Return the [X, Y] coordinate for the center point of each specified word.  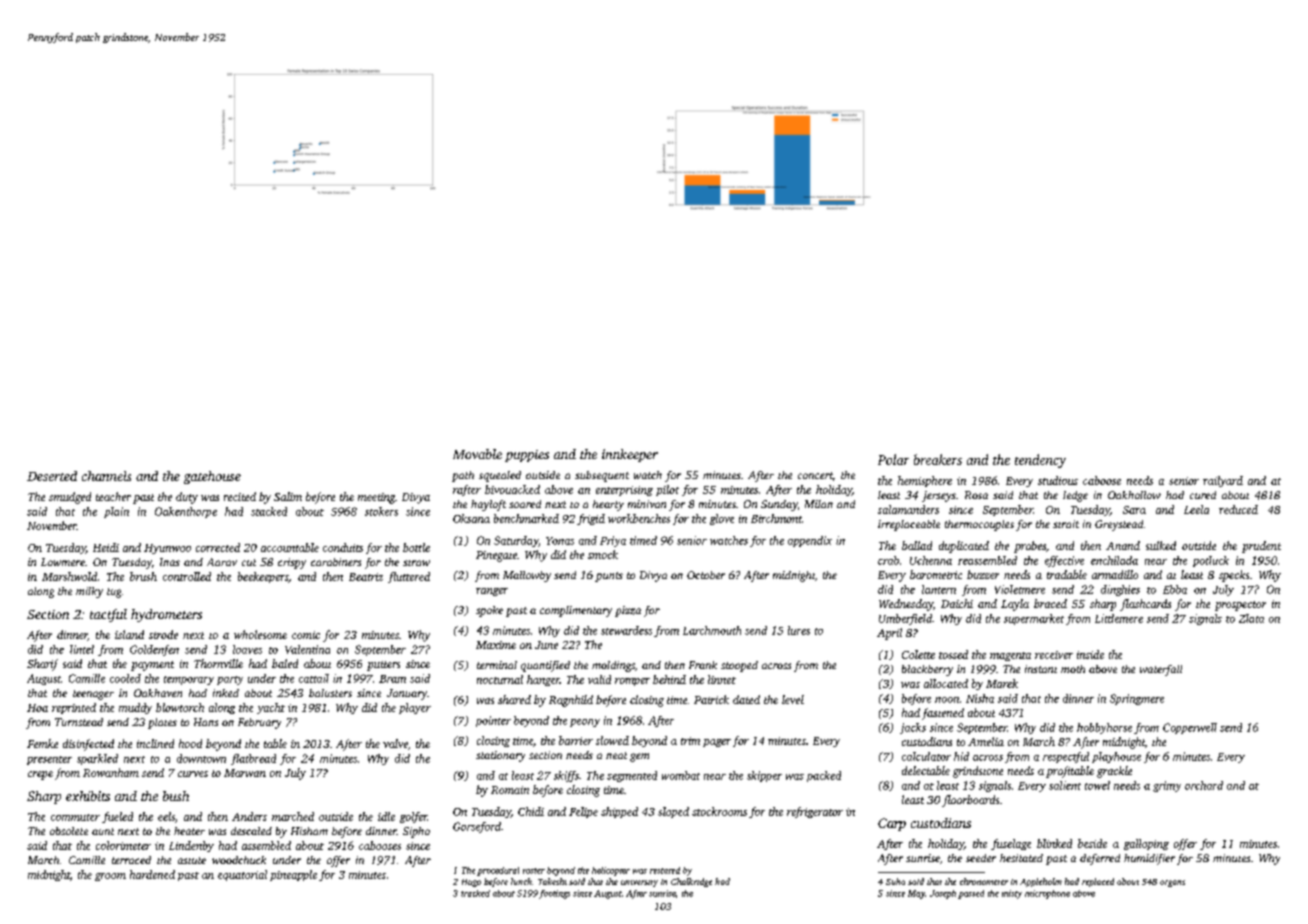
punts [609, 577]
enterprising [624, 491]
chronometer [984, 881]
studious [1058, 480]
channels [106, 476]
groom [110, 877]
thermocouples [979, 525]
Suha [895, 881]
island [129, 634]
